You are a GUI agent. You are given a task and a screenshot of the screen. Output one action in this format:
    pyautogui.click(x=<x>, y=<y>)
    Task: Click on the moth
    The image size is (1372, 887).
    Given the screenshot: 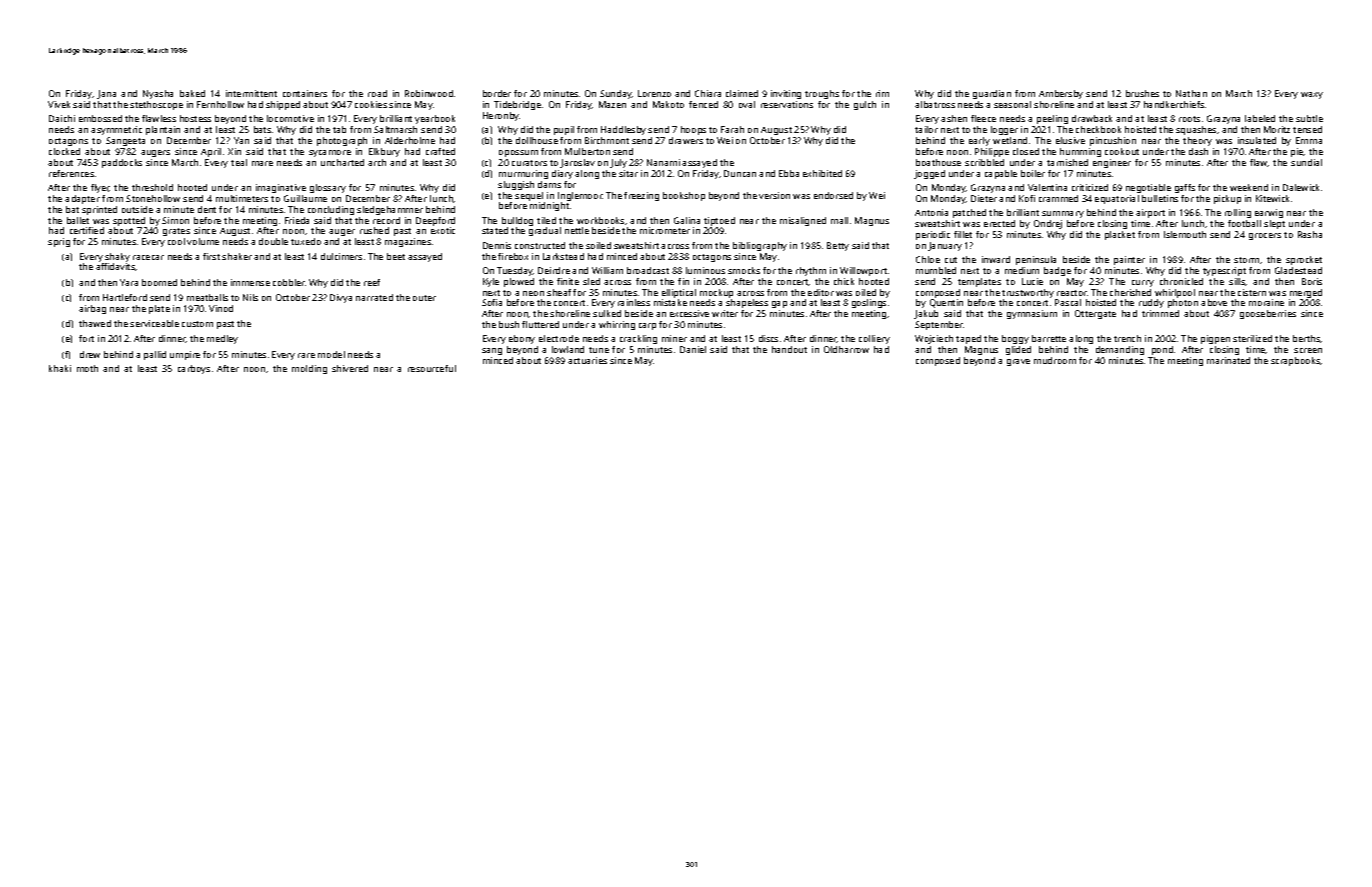 What is the action you would take?
    pyautogui.click(x=87, y=368)
